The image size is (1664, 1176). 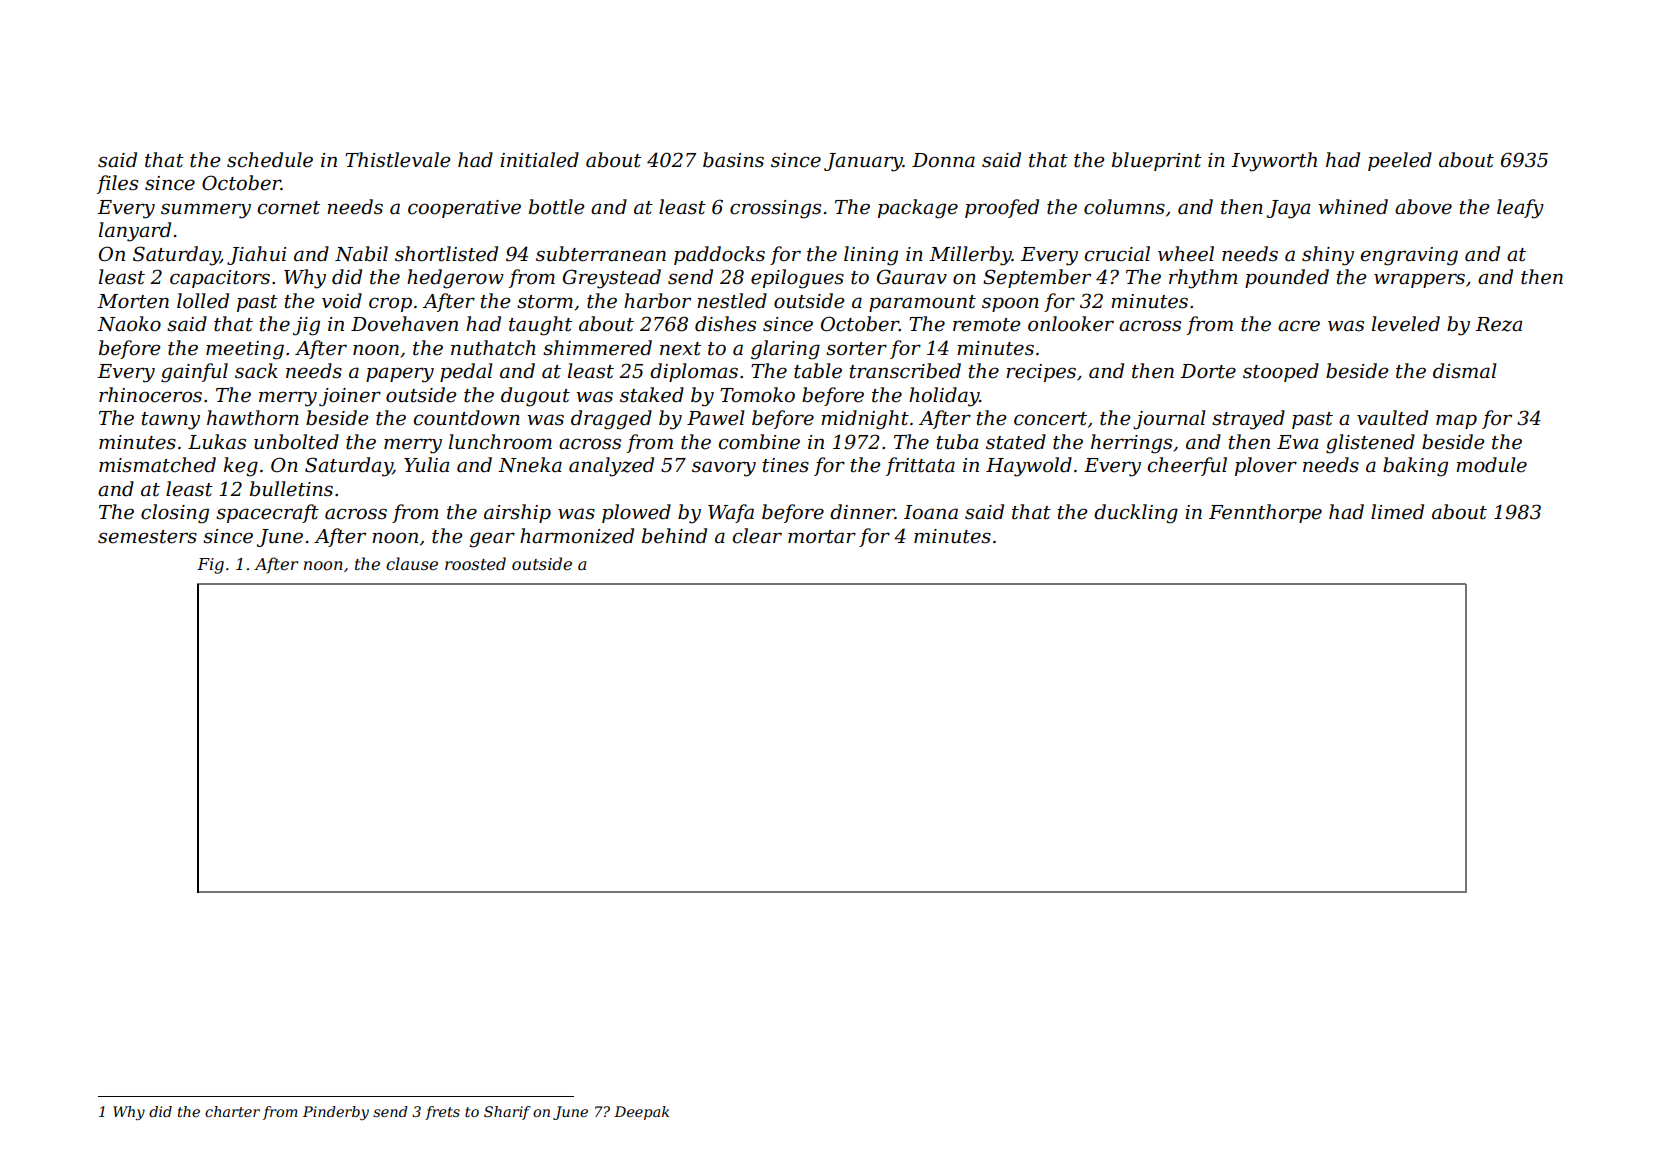 I want to click on Dovehaven, so click(x=404, y=324).
